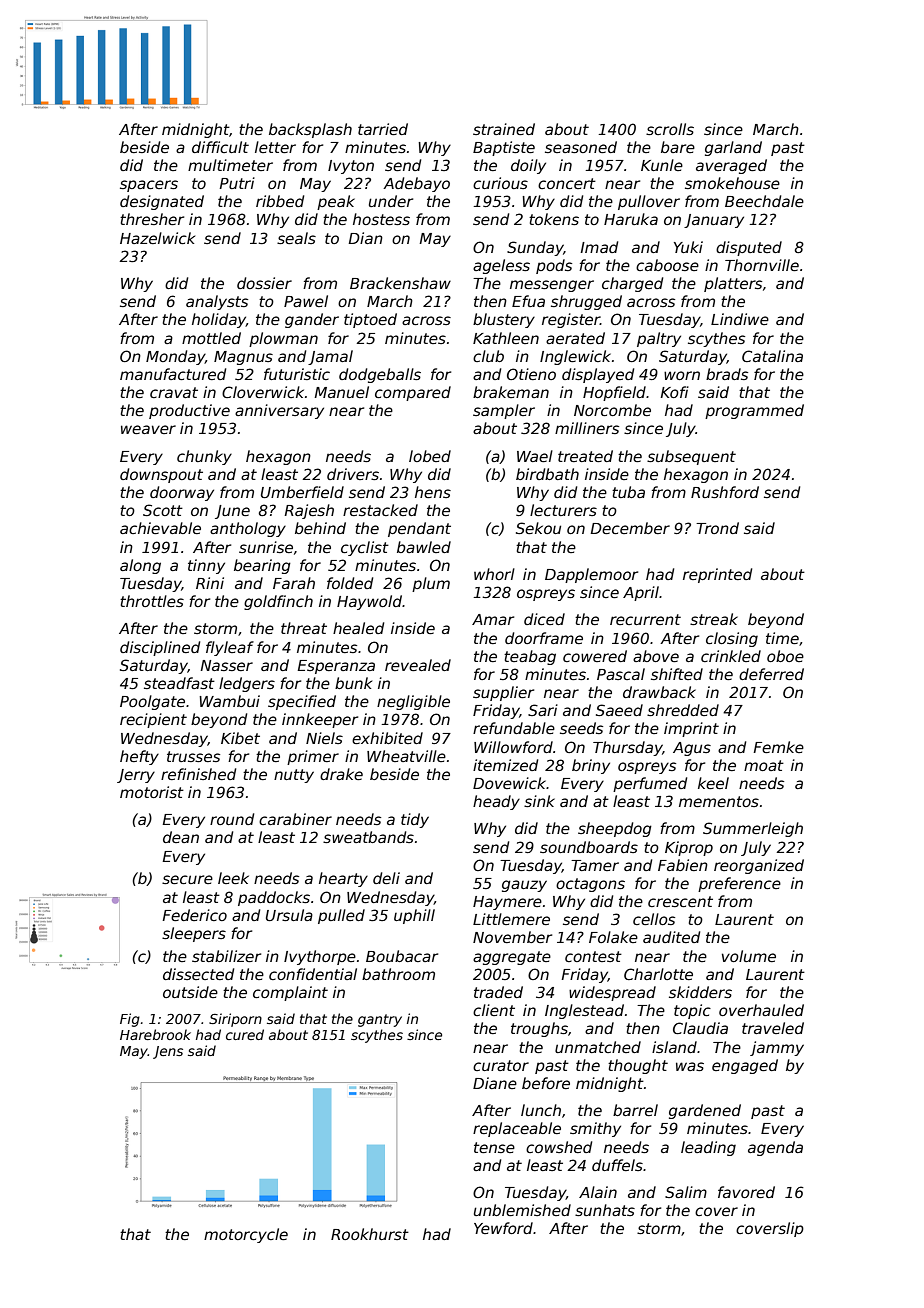 Image resolution: width=924 pixels, height=1308 pixels. What do you see at coordinates (581, 728) in the screenshot?
I see `seeds` at bounding box center [581, 728].
